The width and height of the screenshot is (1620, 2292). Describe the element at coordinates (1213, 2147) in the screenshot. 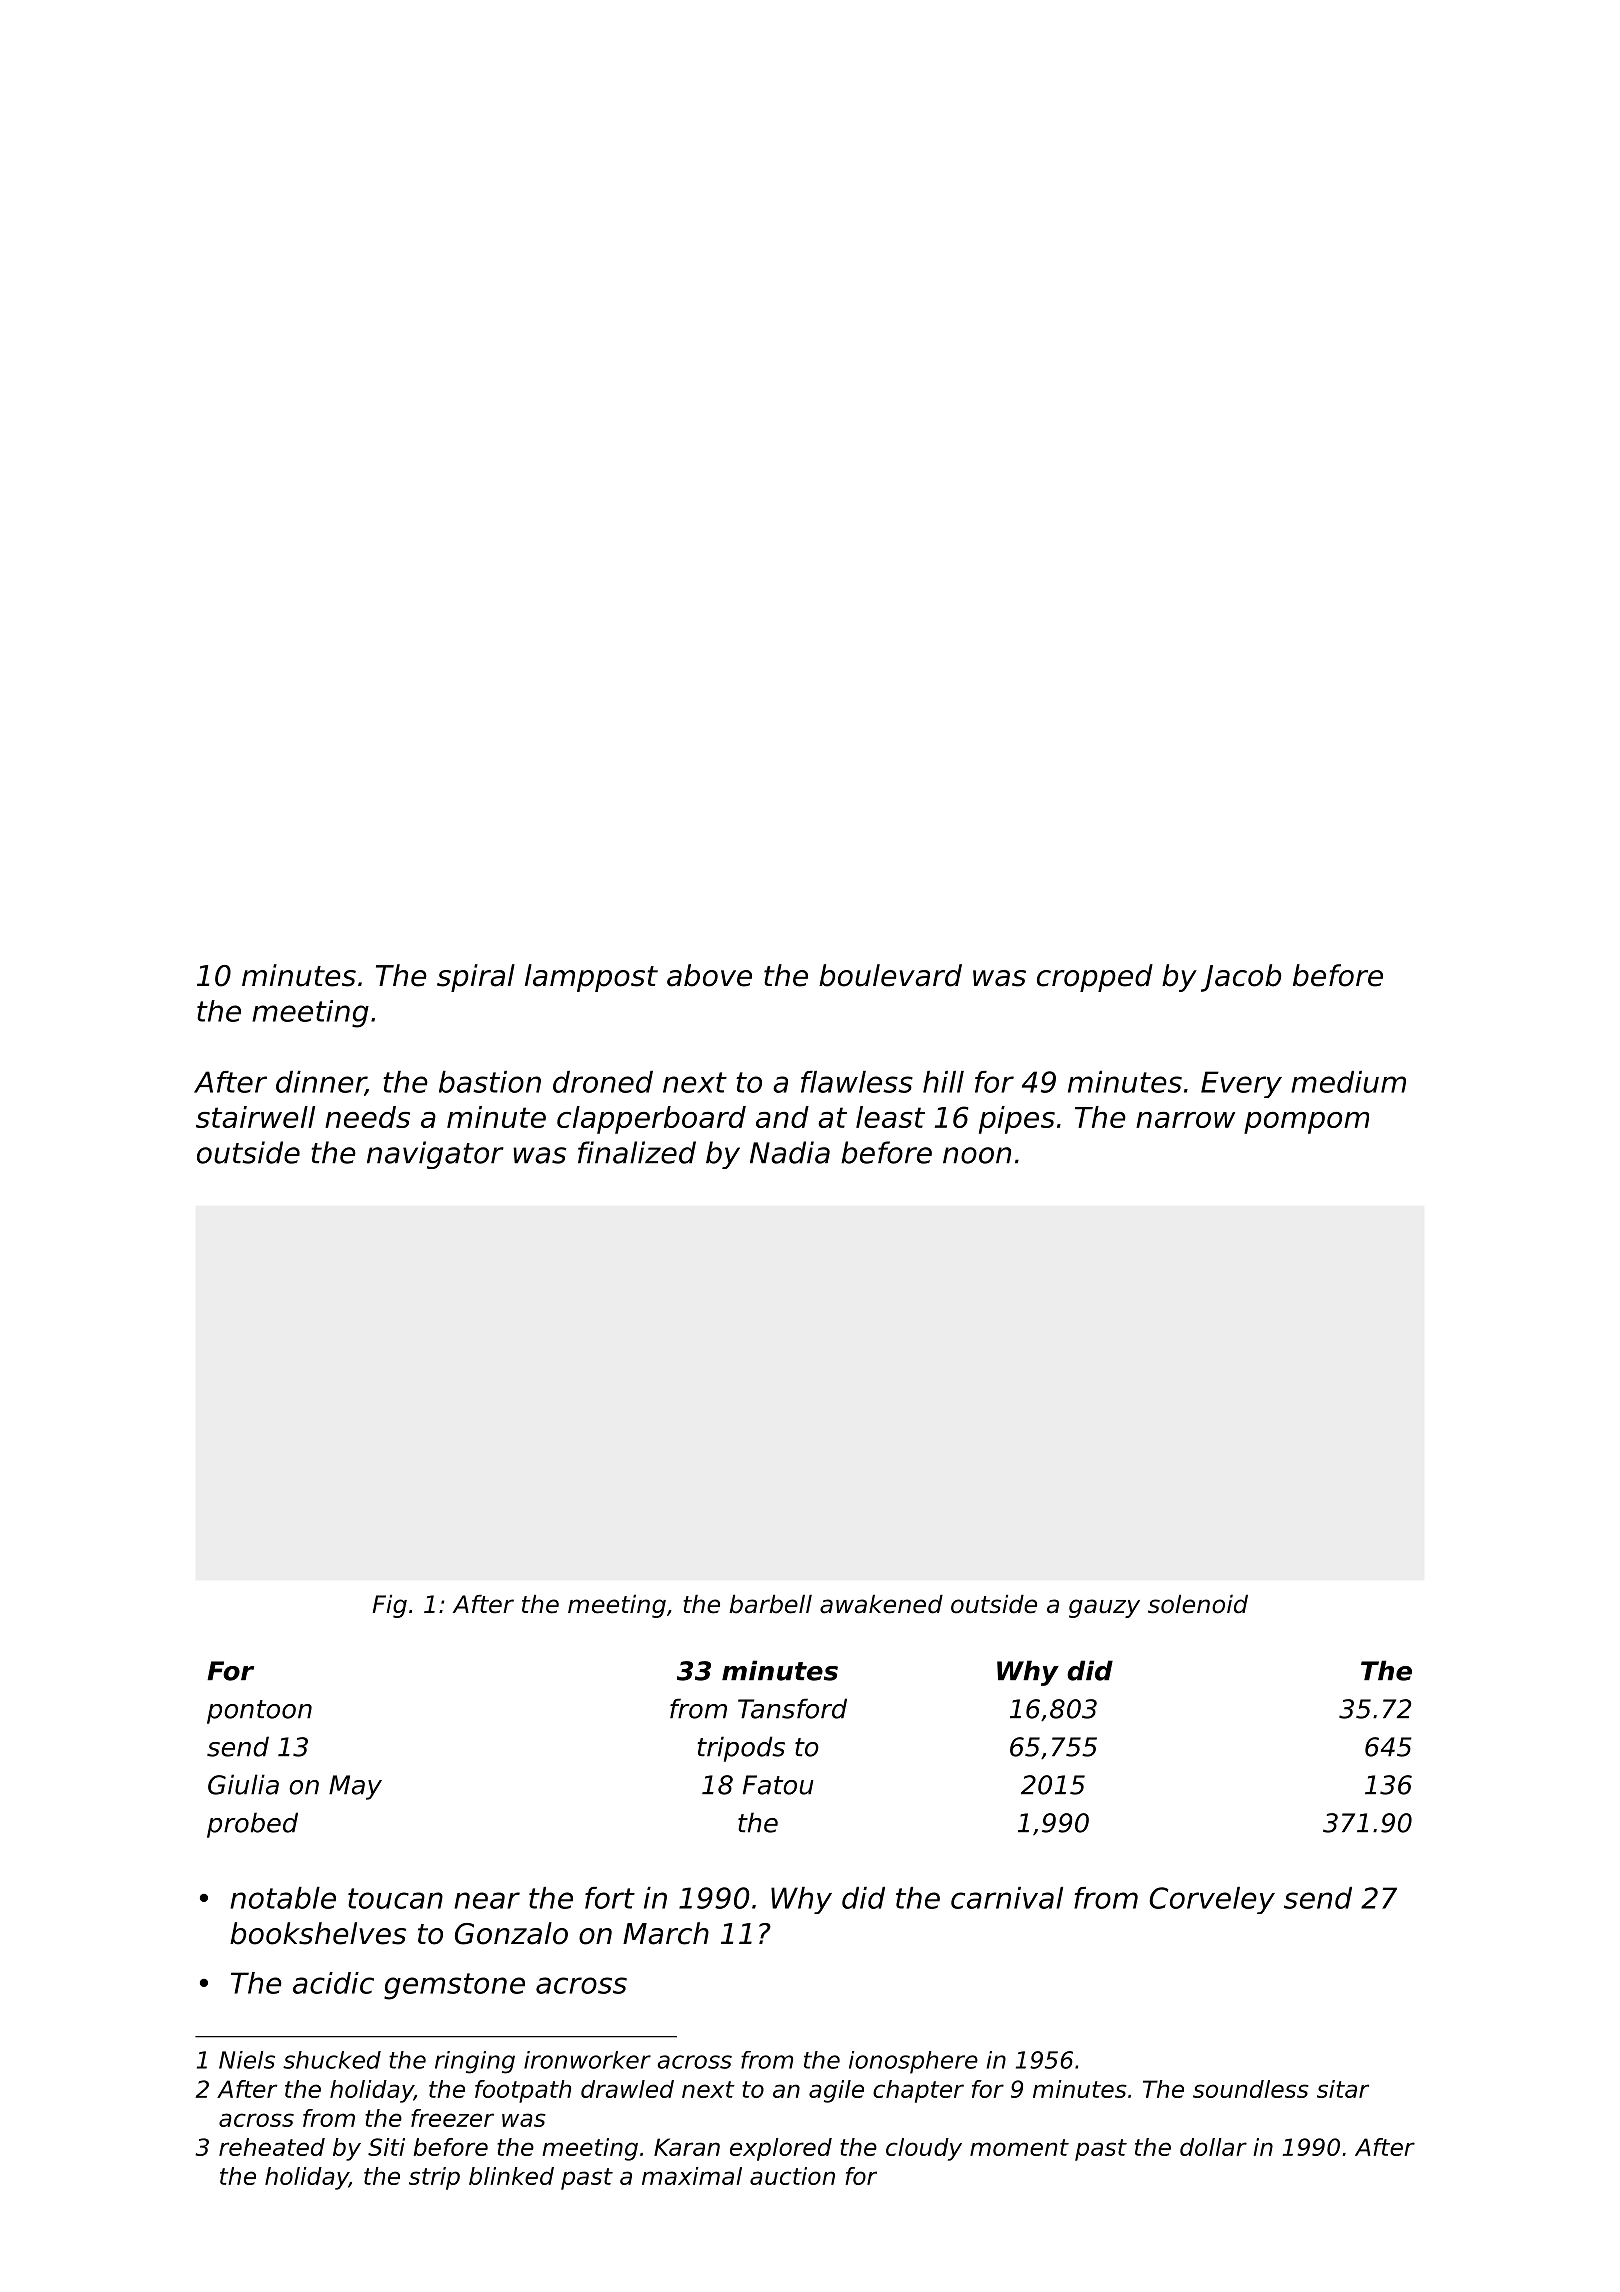

I see `dollar` at that location.
